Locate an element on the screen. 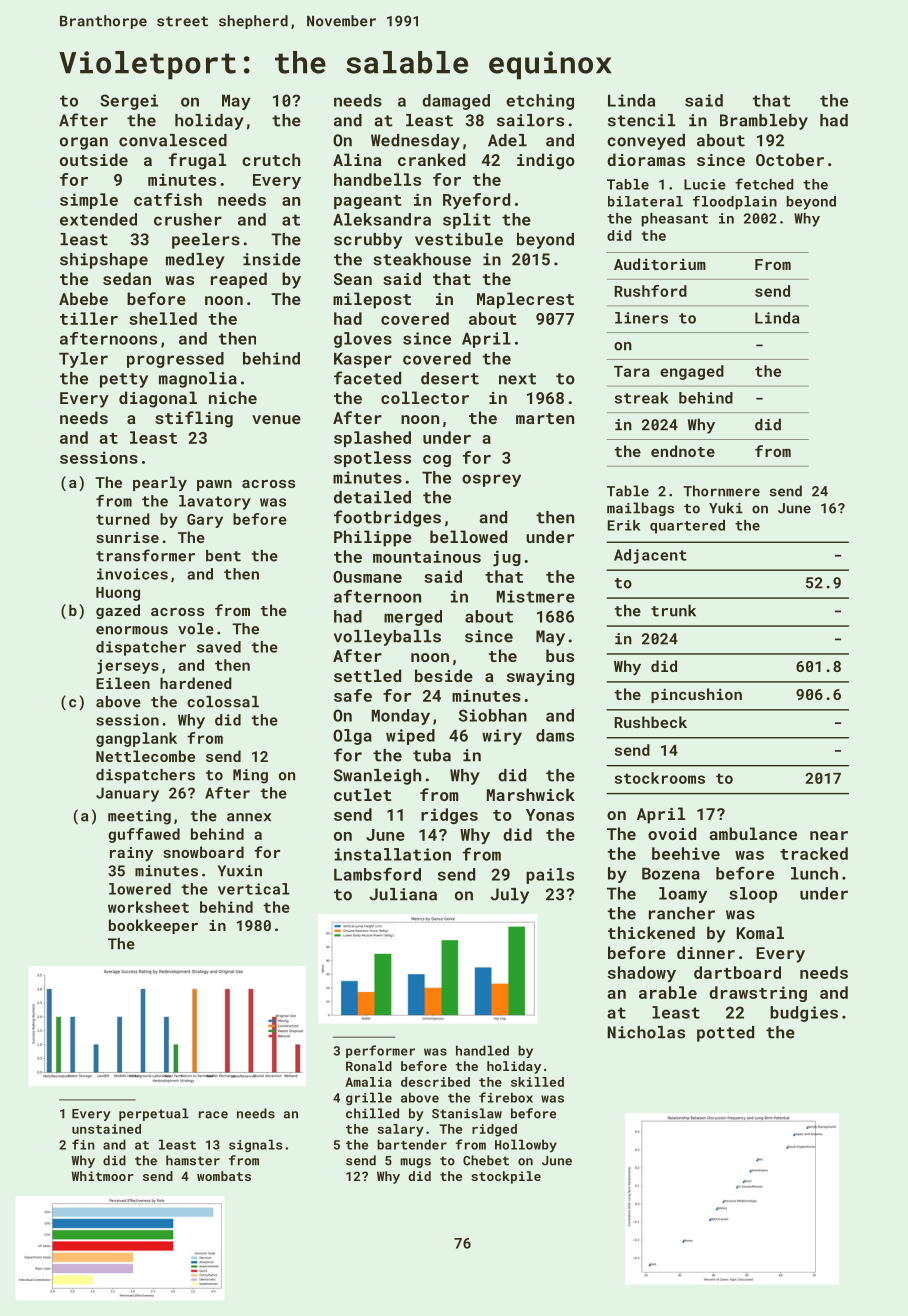 The width and height of the screenshot is (908, 1316). Sergei is located at coordinates (129, 102).
